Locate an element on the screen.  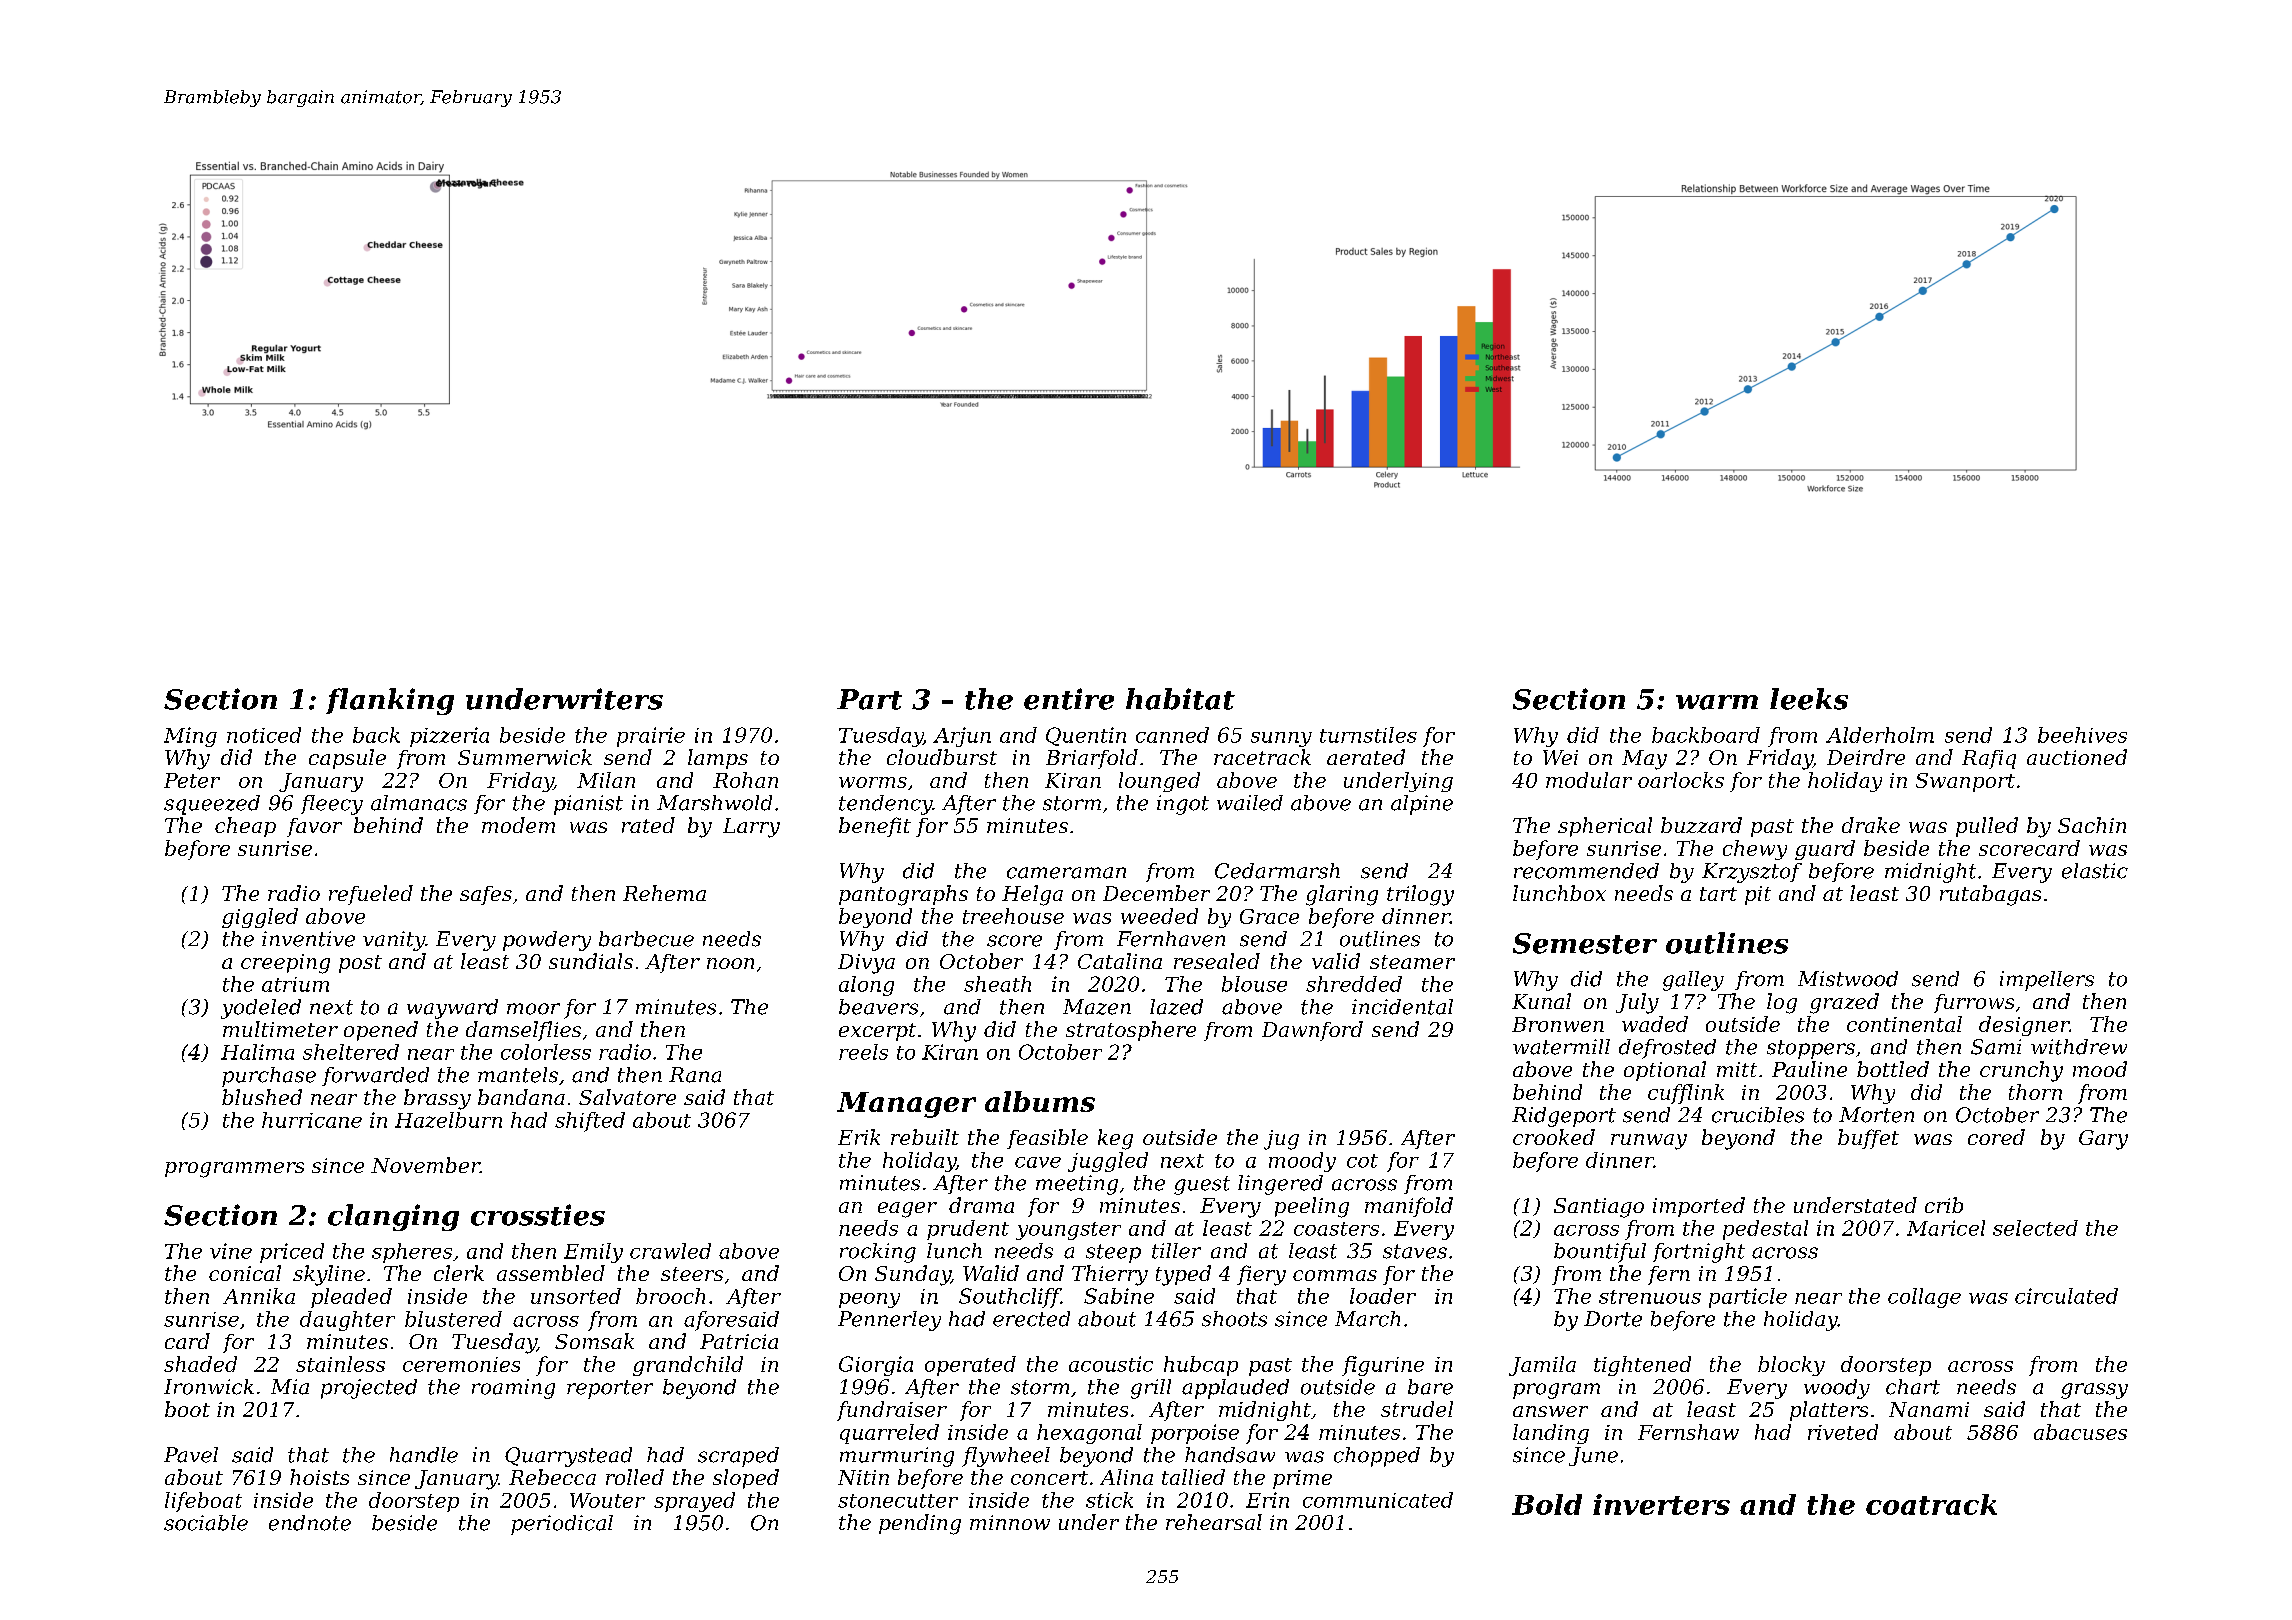
entire is located at coordinates (1069, 699).
